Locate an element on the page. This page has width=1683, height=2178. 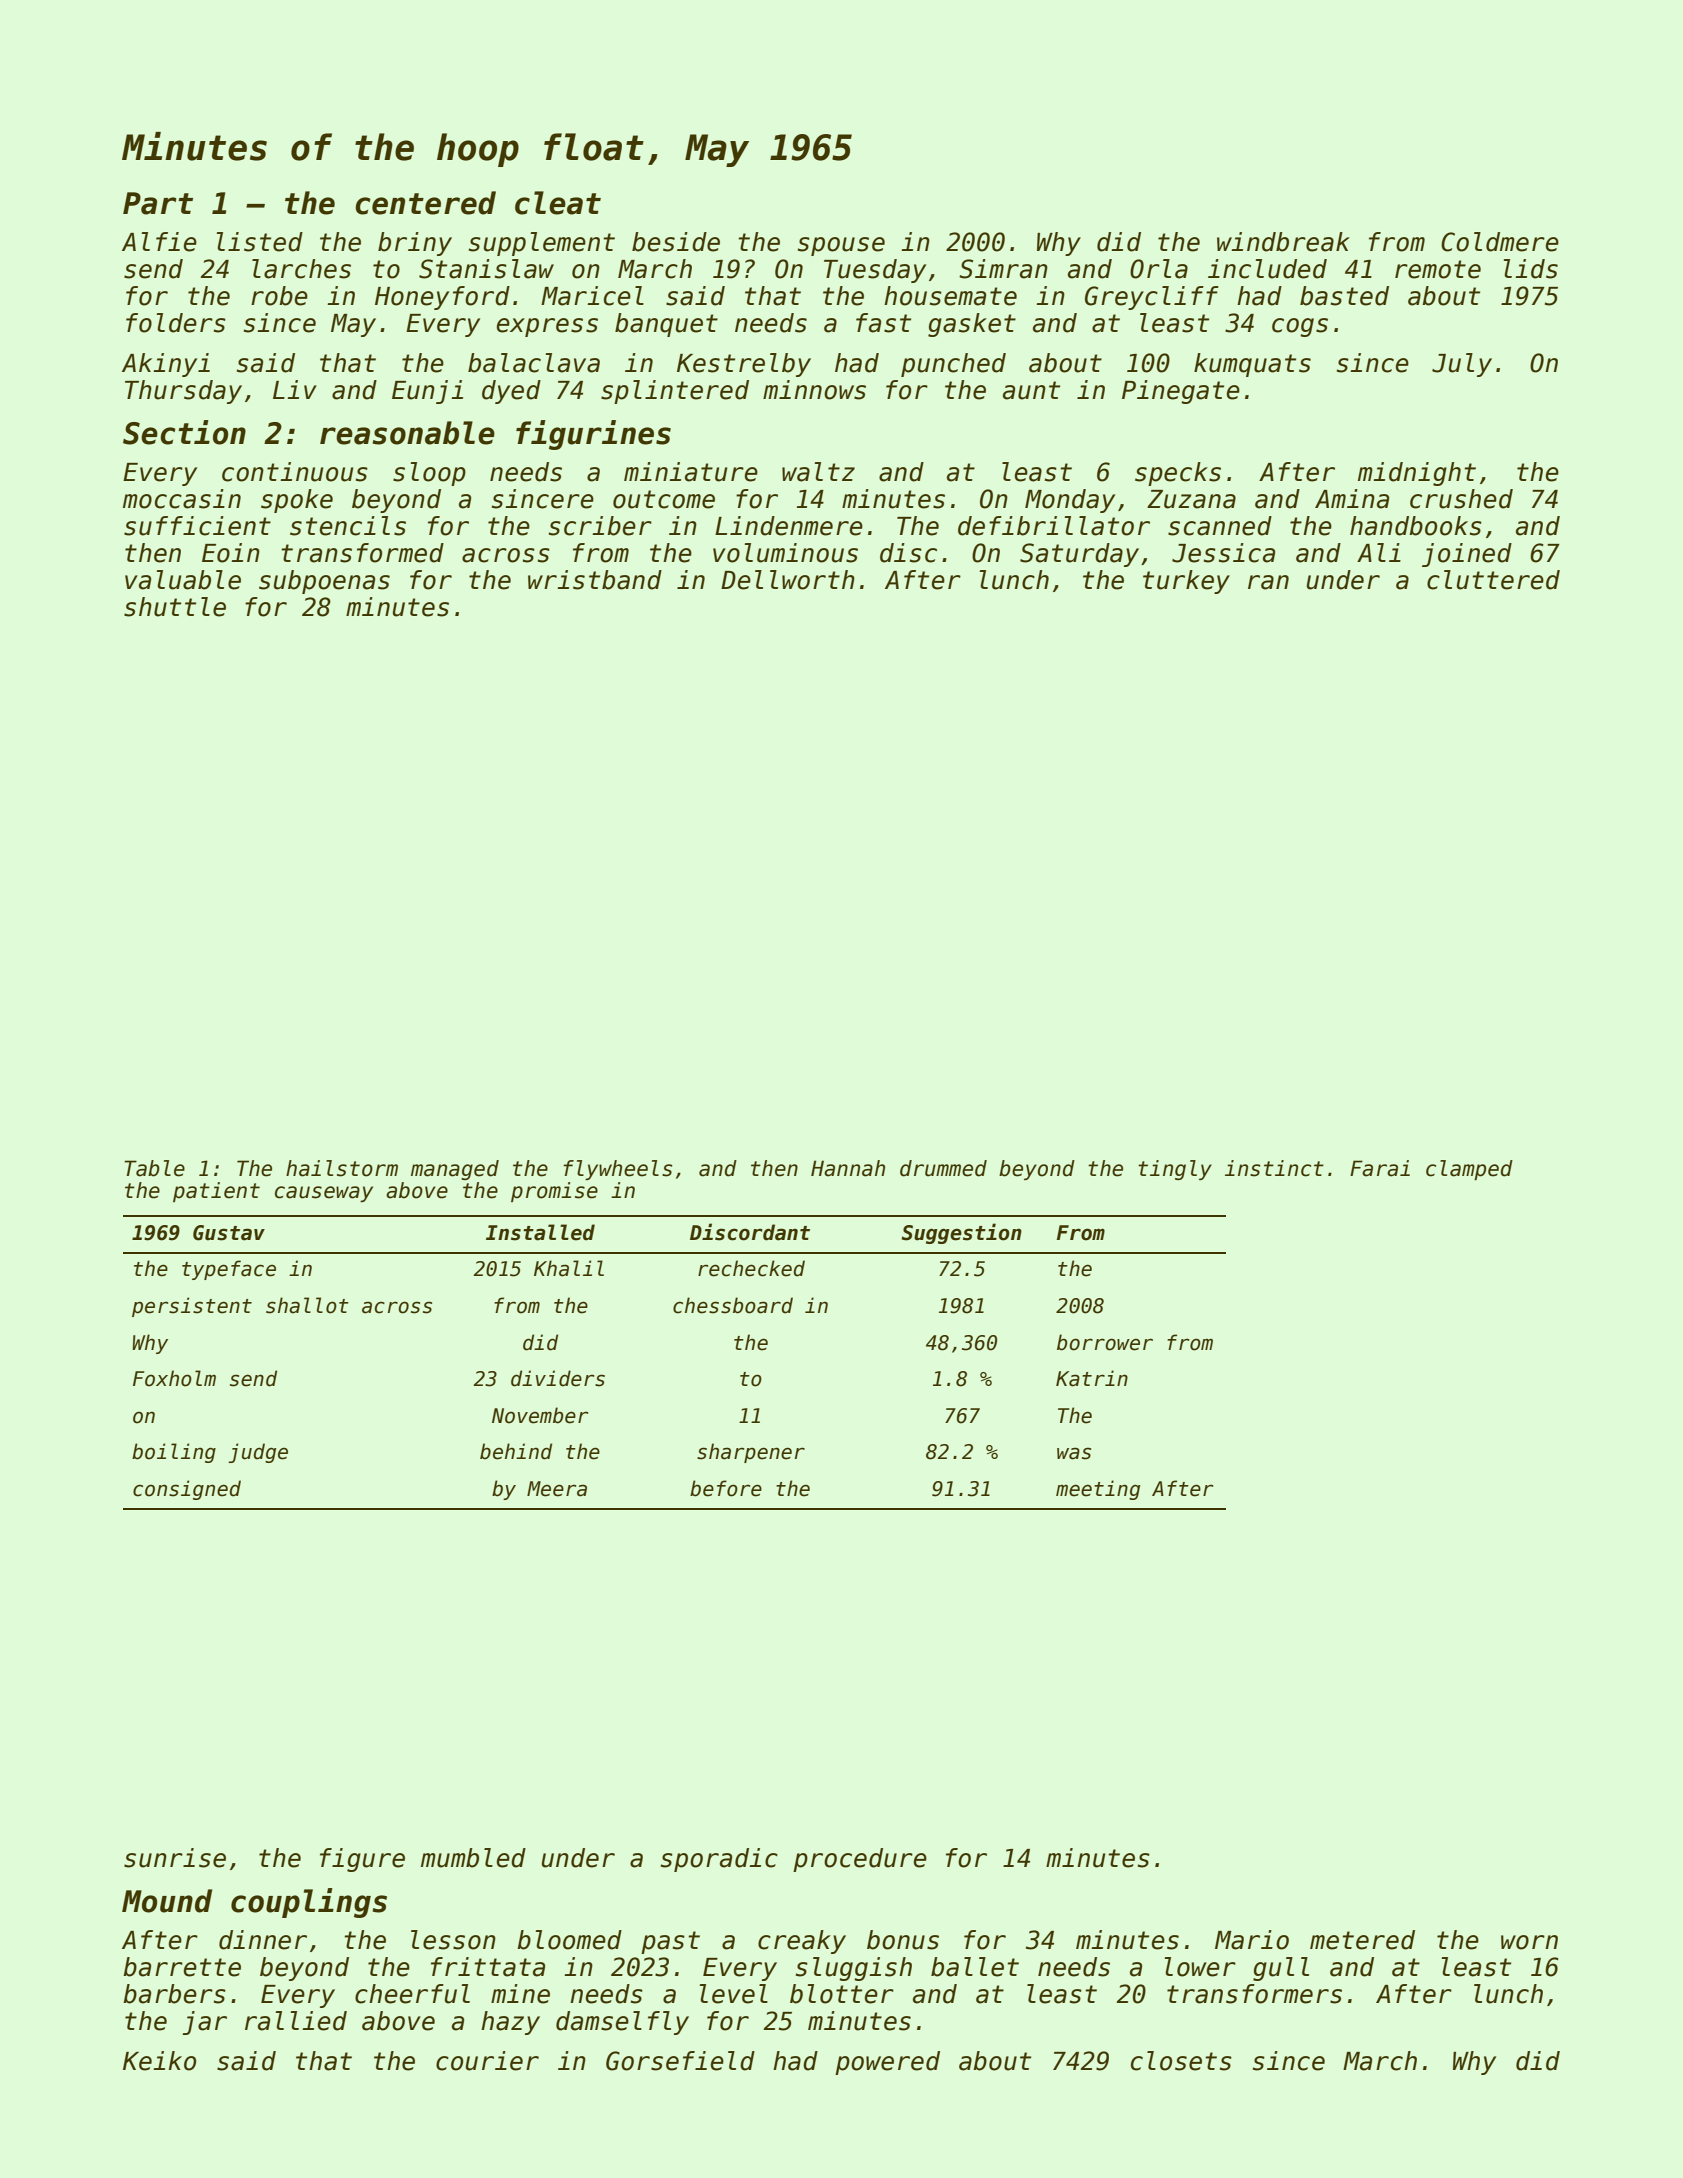
sporadic is located at coordinates (719, 1860).
